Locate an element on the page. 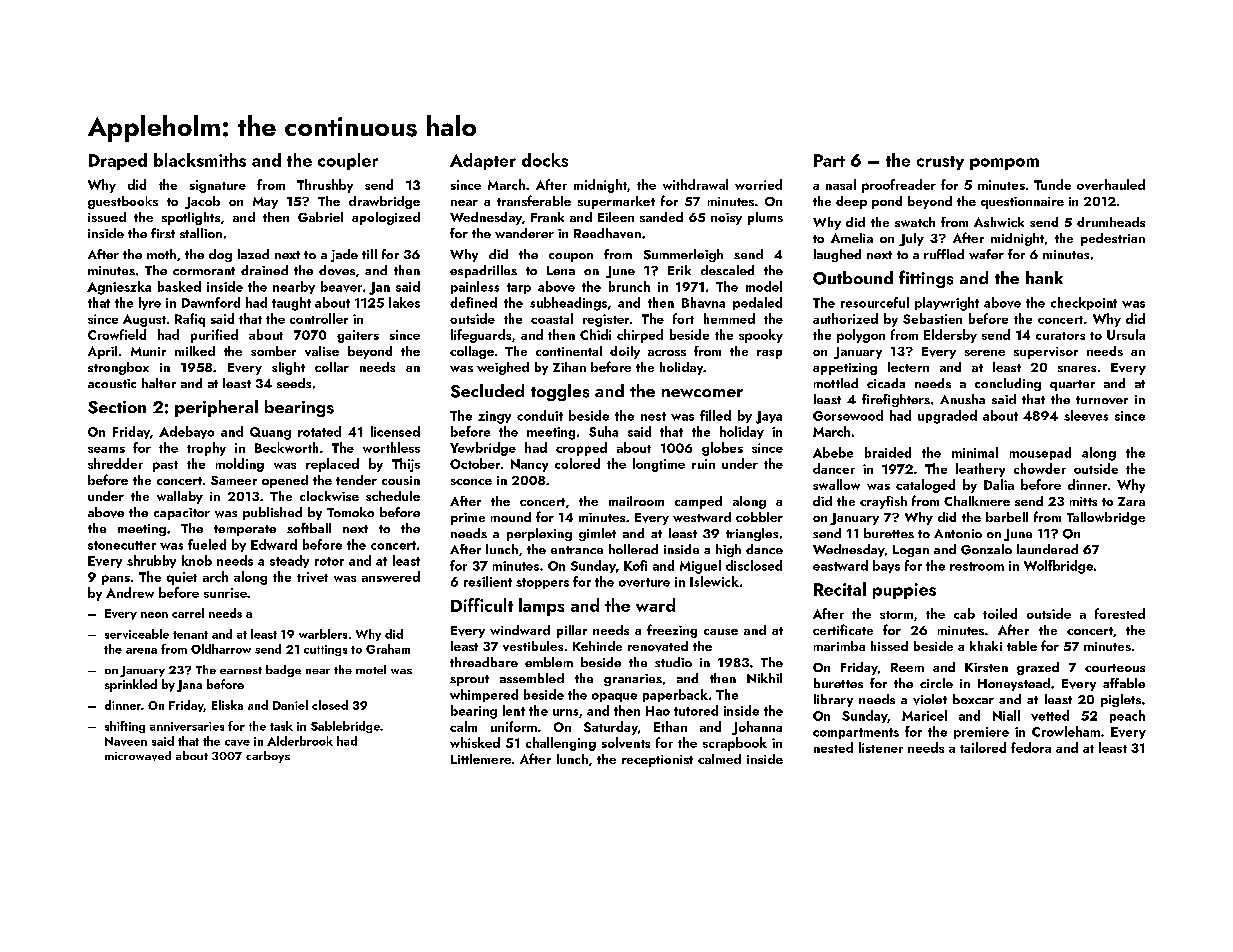 The width and height of the page is (1233, 952). Recital is located at coordinates (840, 589).
